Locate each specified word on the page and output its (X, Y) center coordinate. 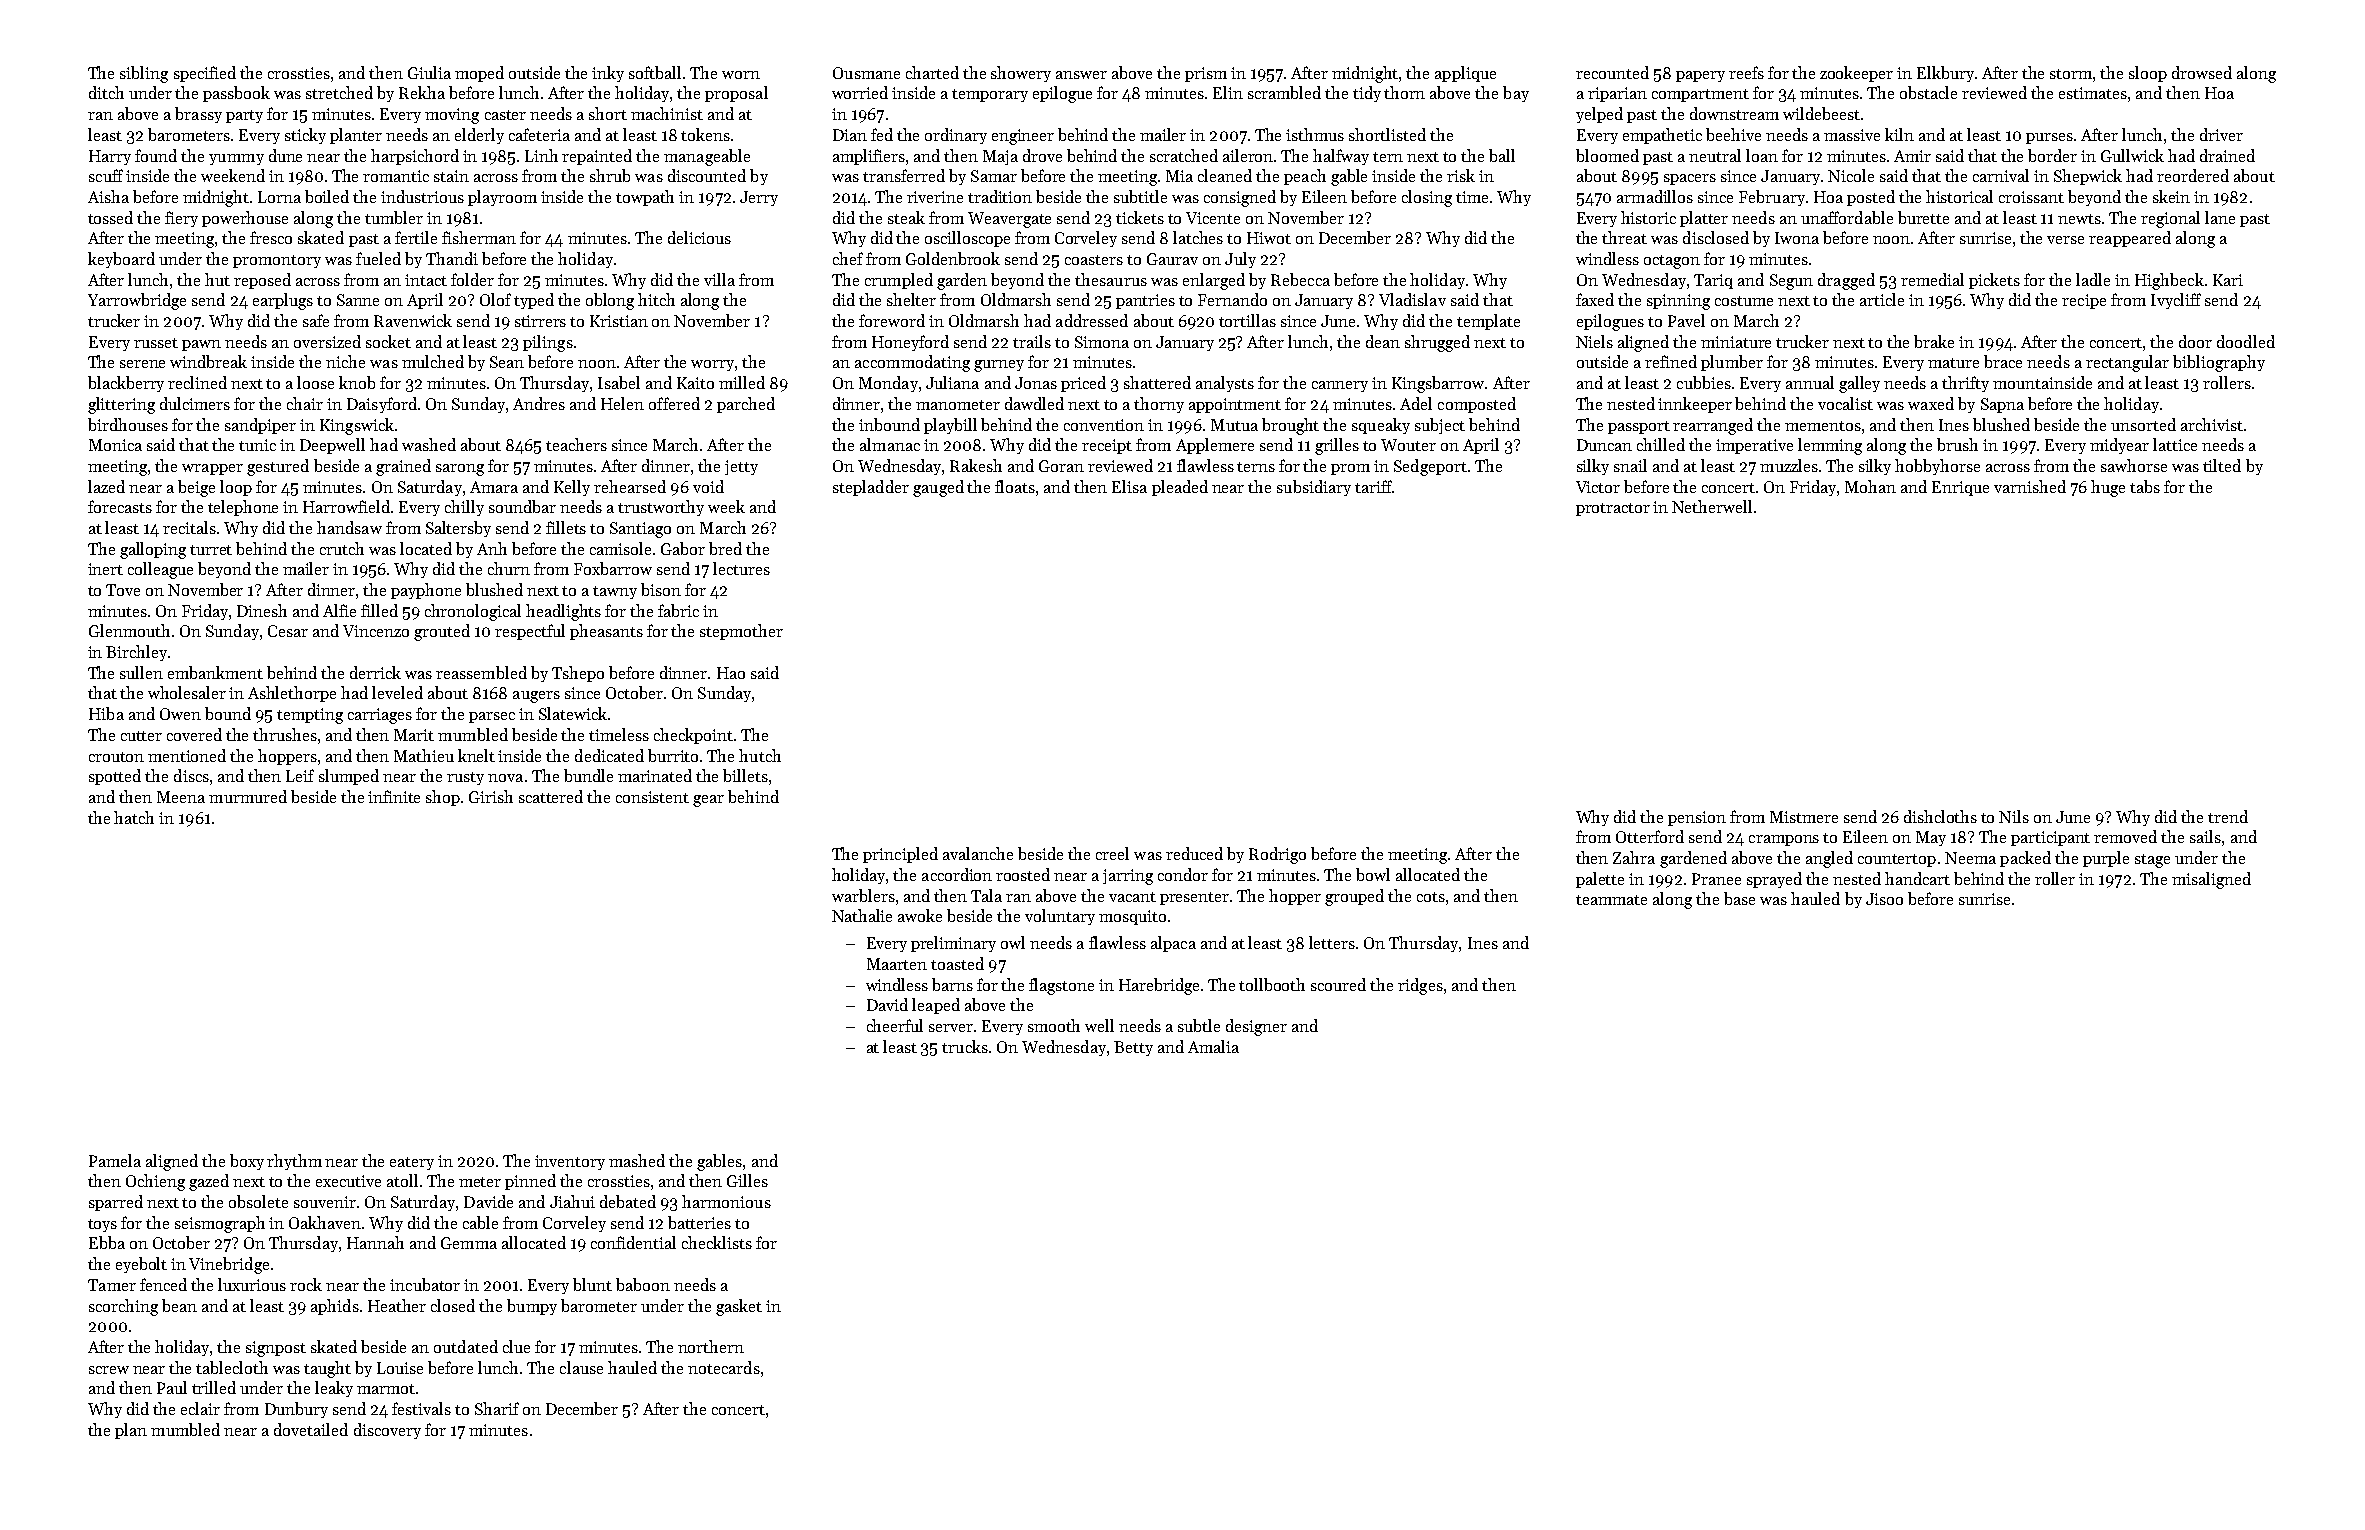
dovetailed (311, 1429)
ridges (1420, 986)
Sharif (497, 1408)
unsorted (2143, 424)
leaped (936, 1006)
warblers (863, 895)
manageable (707, 157)
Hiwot (1269, 238)
